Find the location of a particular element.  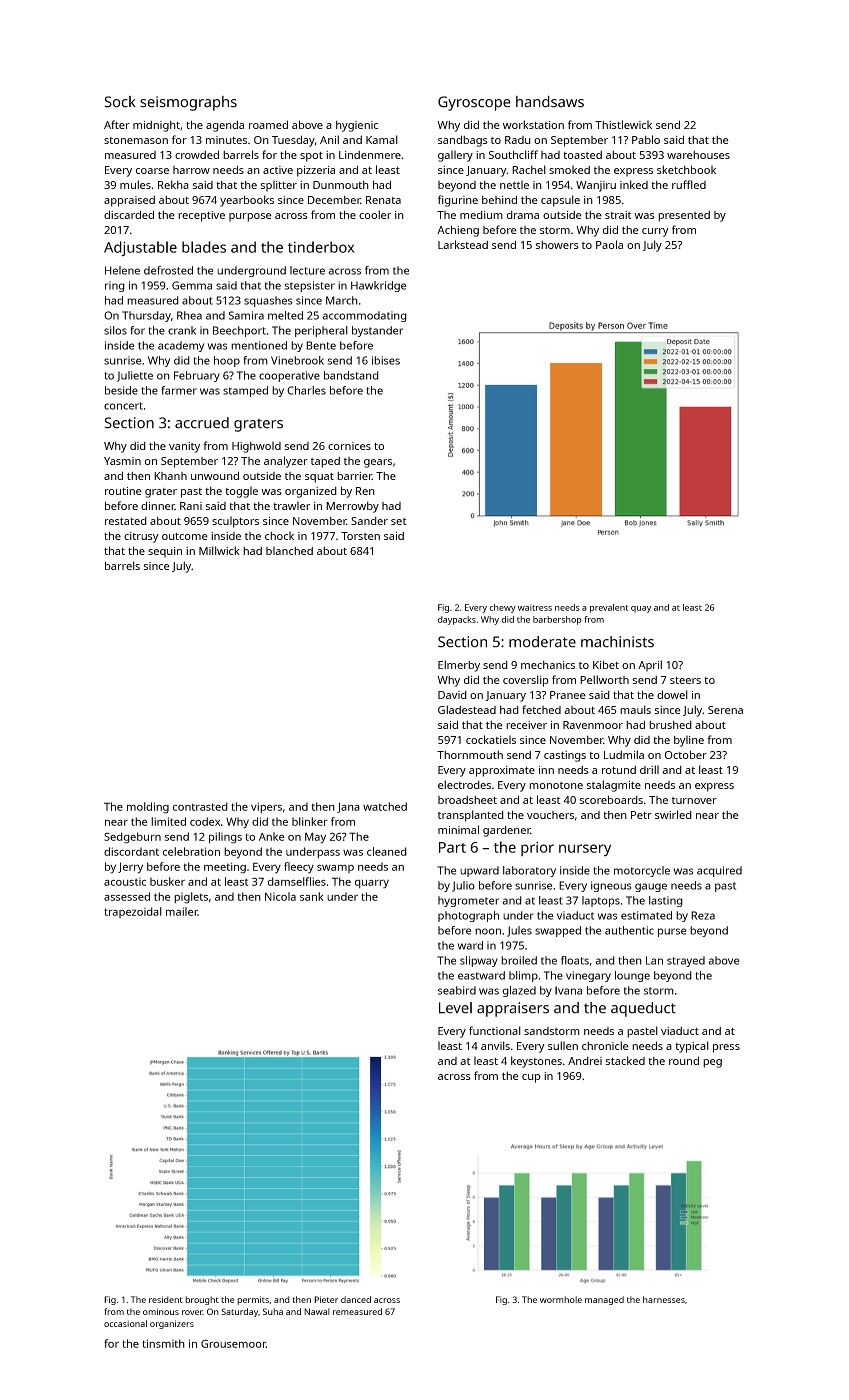

harnesses is located at coordinates (664, 1299).
